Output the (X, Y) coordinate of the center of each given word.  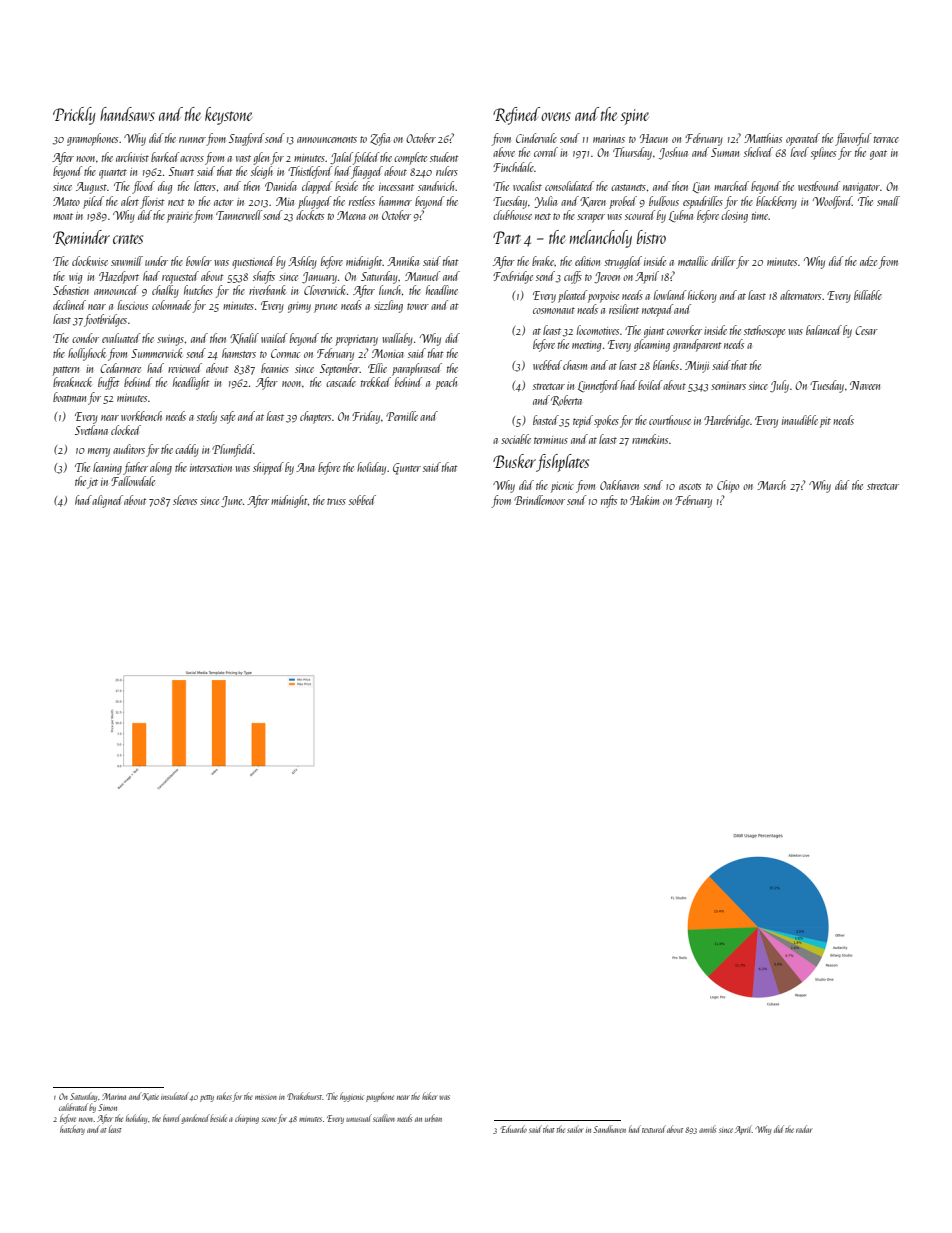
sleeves (185, 500)
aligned (107, 501)
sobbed (362, 500)
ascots (690, 486)
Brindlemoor (539, 500)
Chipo (728, 486)
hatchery (72, 1130)
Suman (725, 152)
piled (93, 202)
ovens (556, 116)
